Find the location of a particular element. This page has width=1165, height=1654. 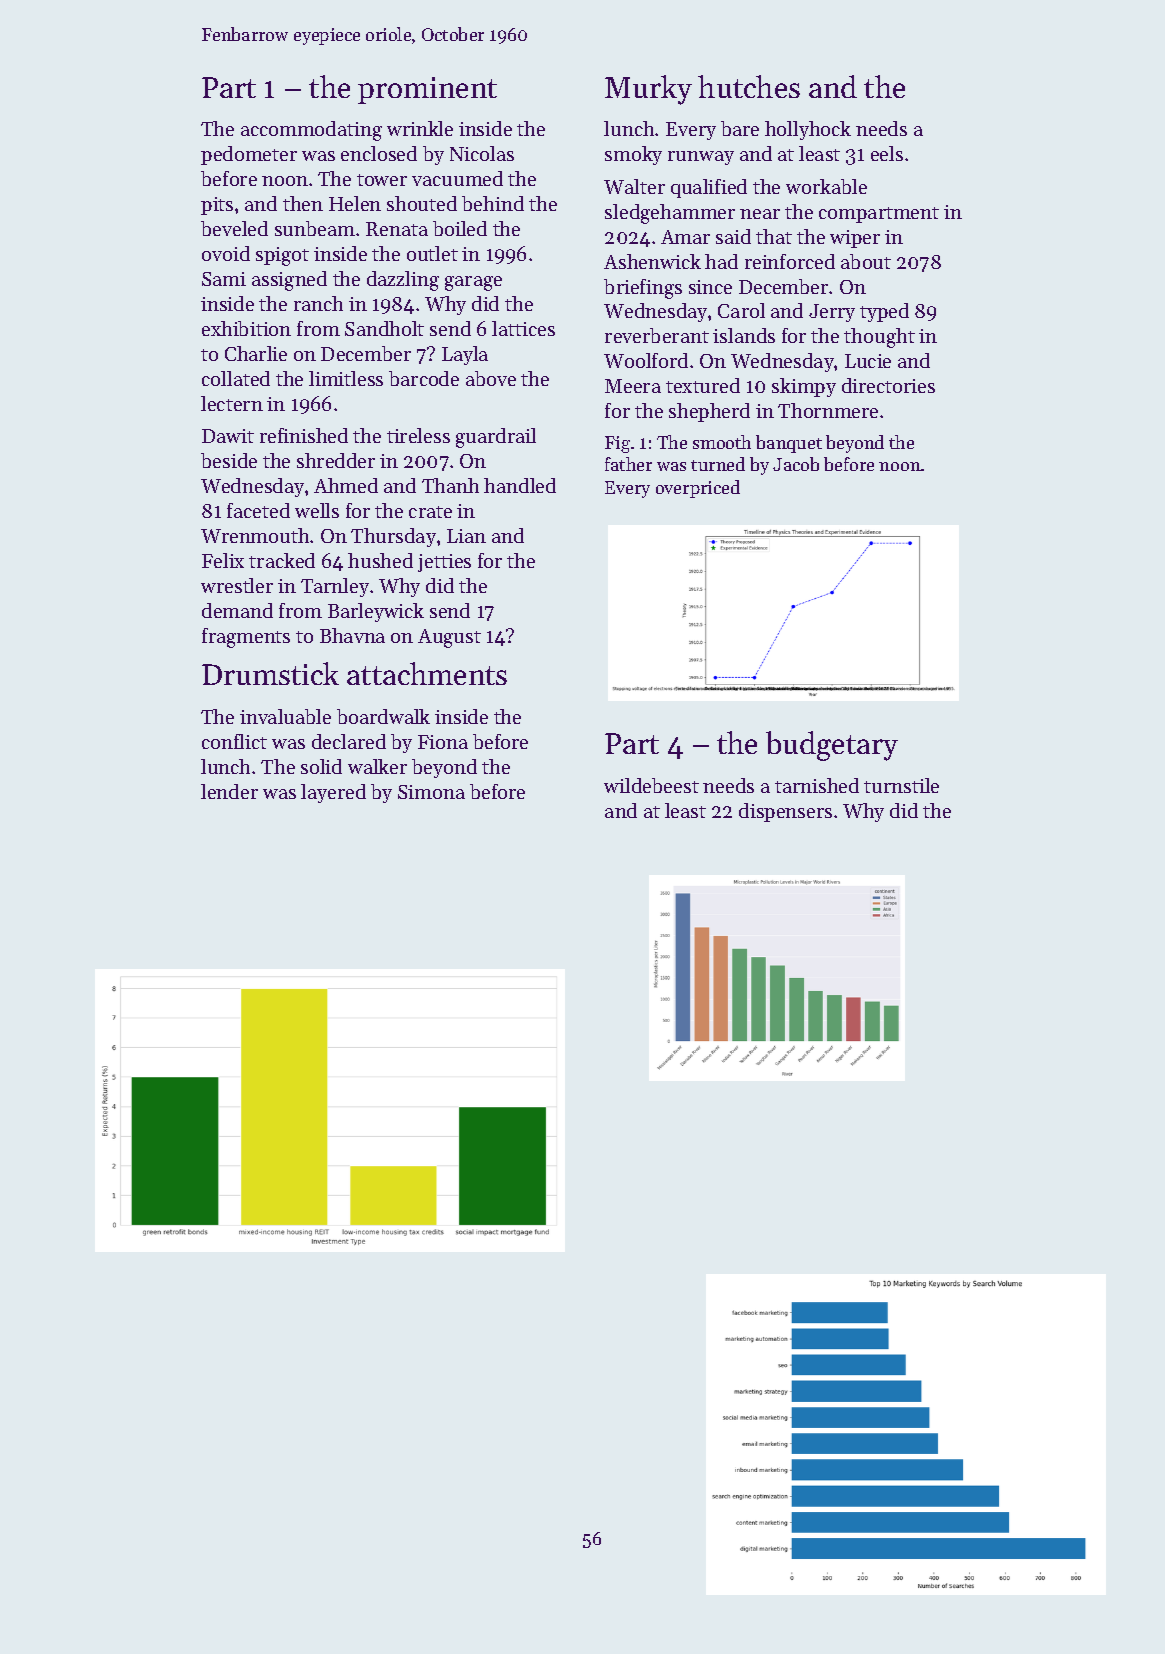

Murky is located at coordinates (648, 90).
